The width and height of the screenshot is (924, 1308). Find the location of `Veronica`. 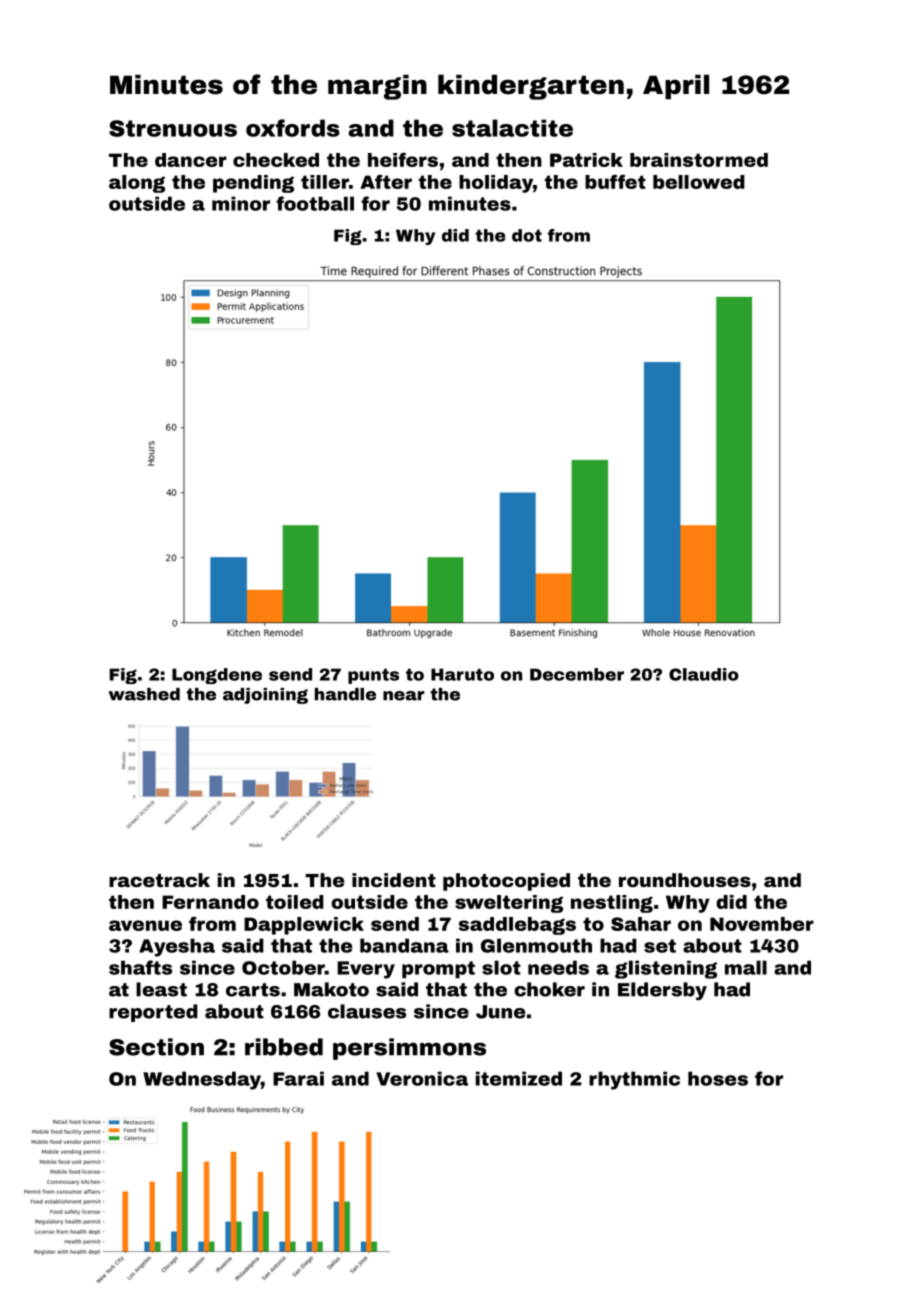

Veronica is located at coordinates (422, 1078).
